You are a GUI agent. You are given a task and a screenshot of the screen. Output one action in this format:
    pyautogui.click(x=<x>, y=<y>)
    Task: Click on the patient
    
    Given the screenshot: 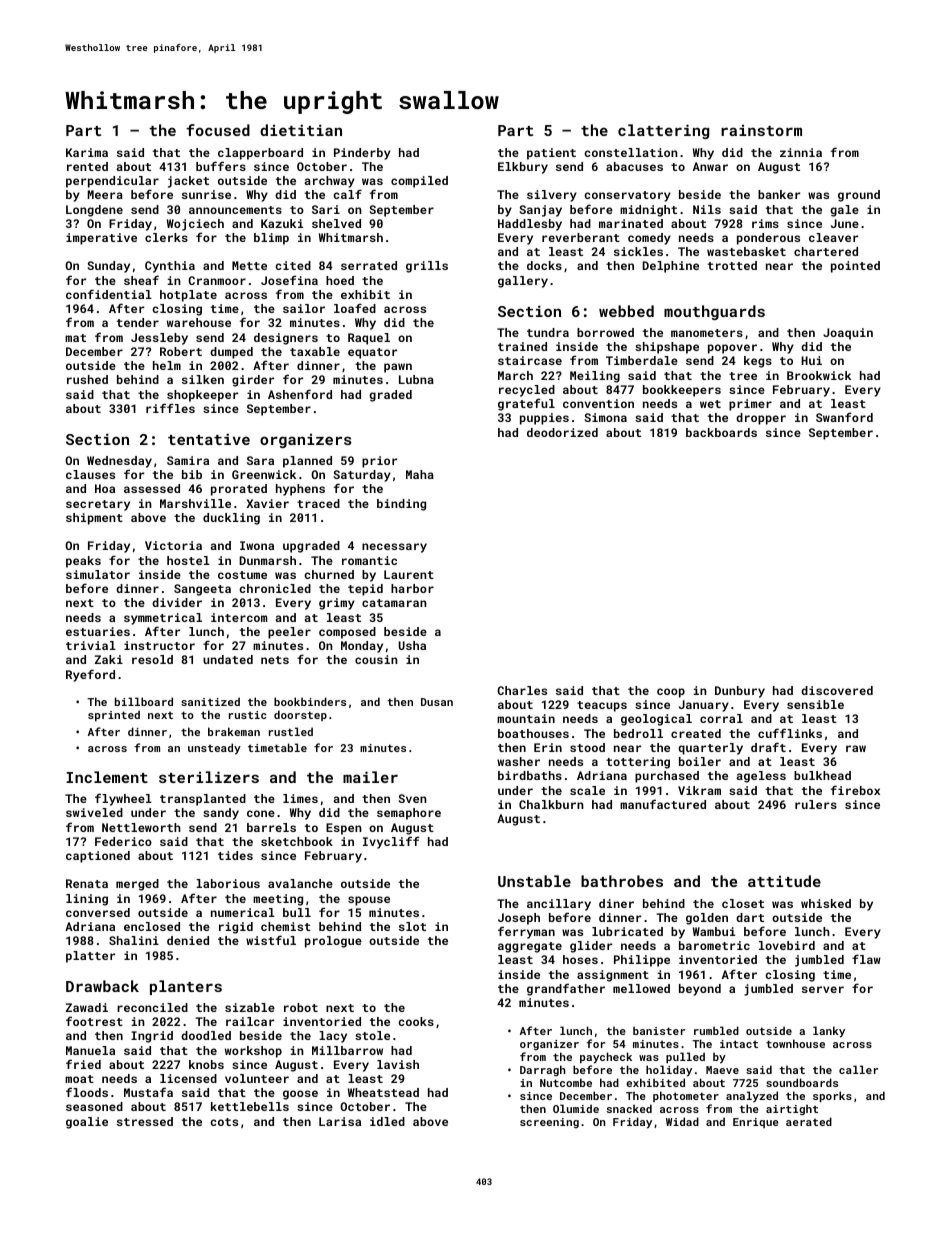 What is the action you would take?
    pyautogui.click(x=551, y=154)
